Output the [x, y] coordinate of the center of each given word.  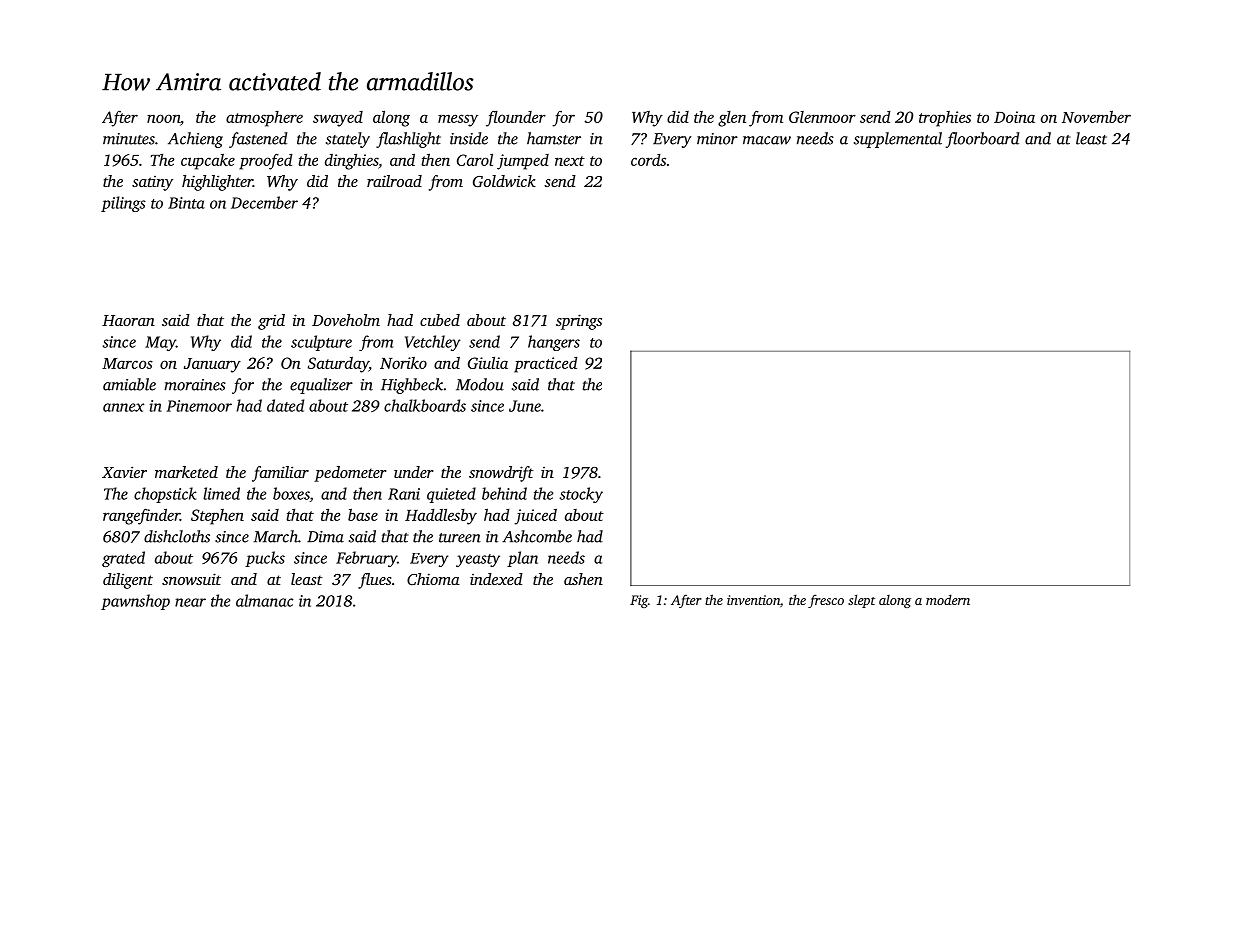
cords [648, 160]
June [525, 406]
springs [579, 322]
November [1096, 116]
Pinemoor [199, 406]
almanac [264, 600]
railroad [394, 181]
